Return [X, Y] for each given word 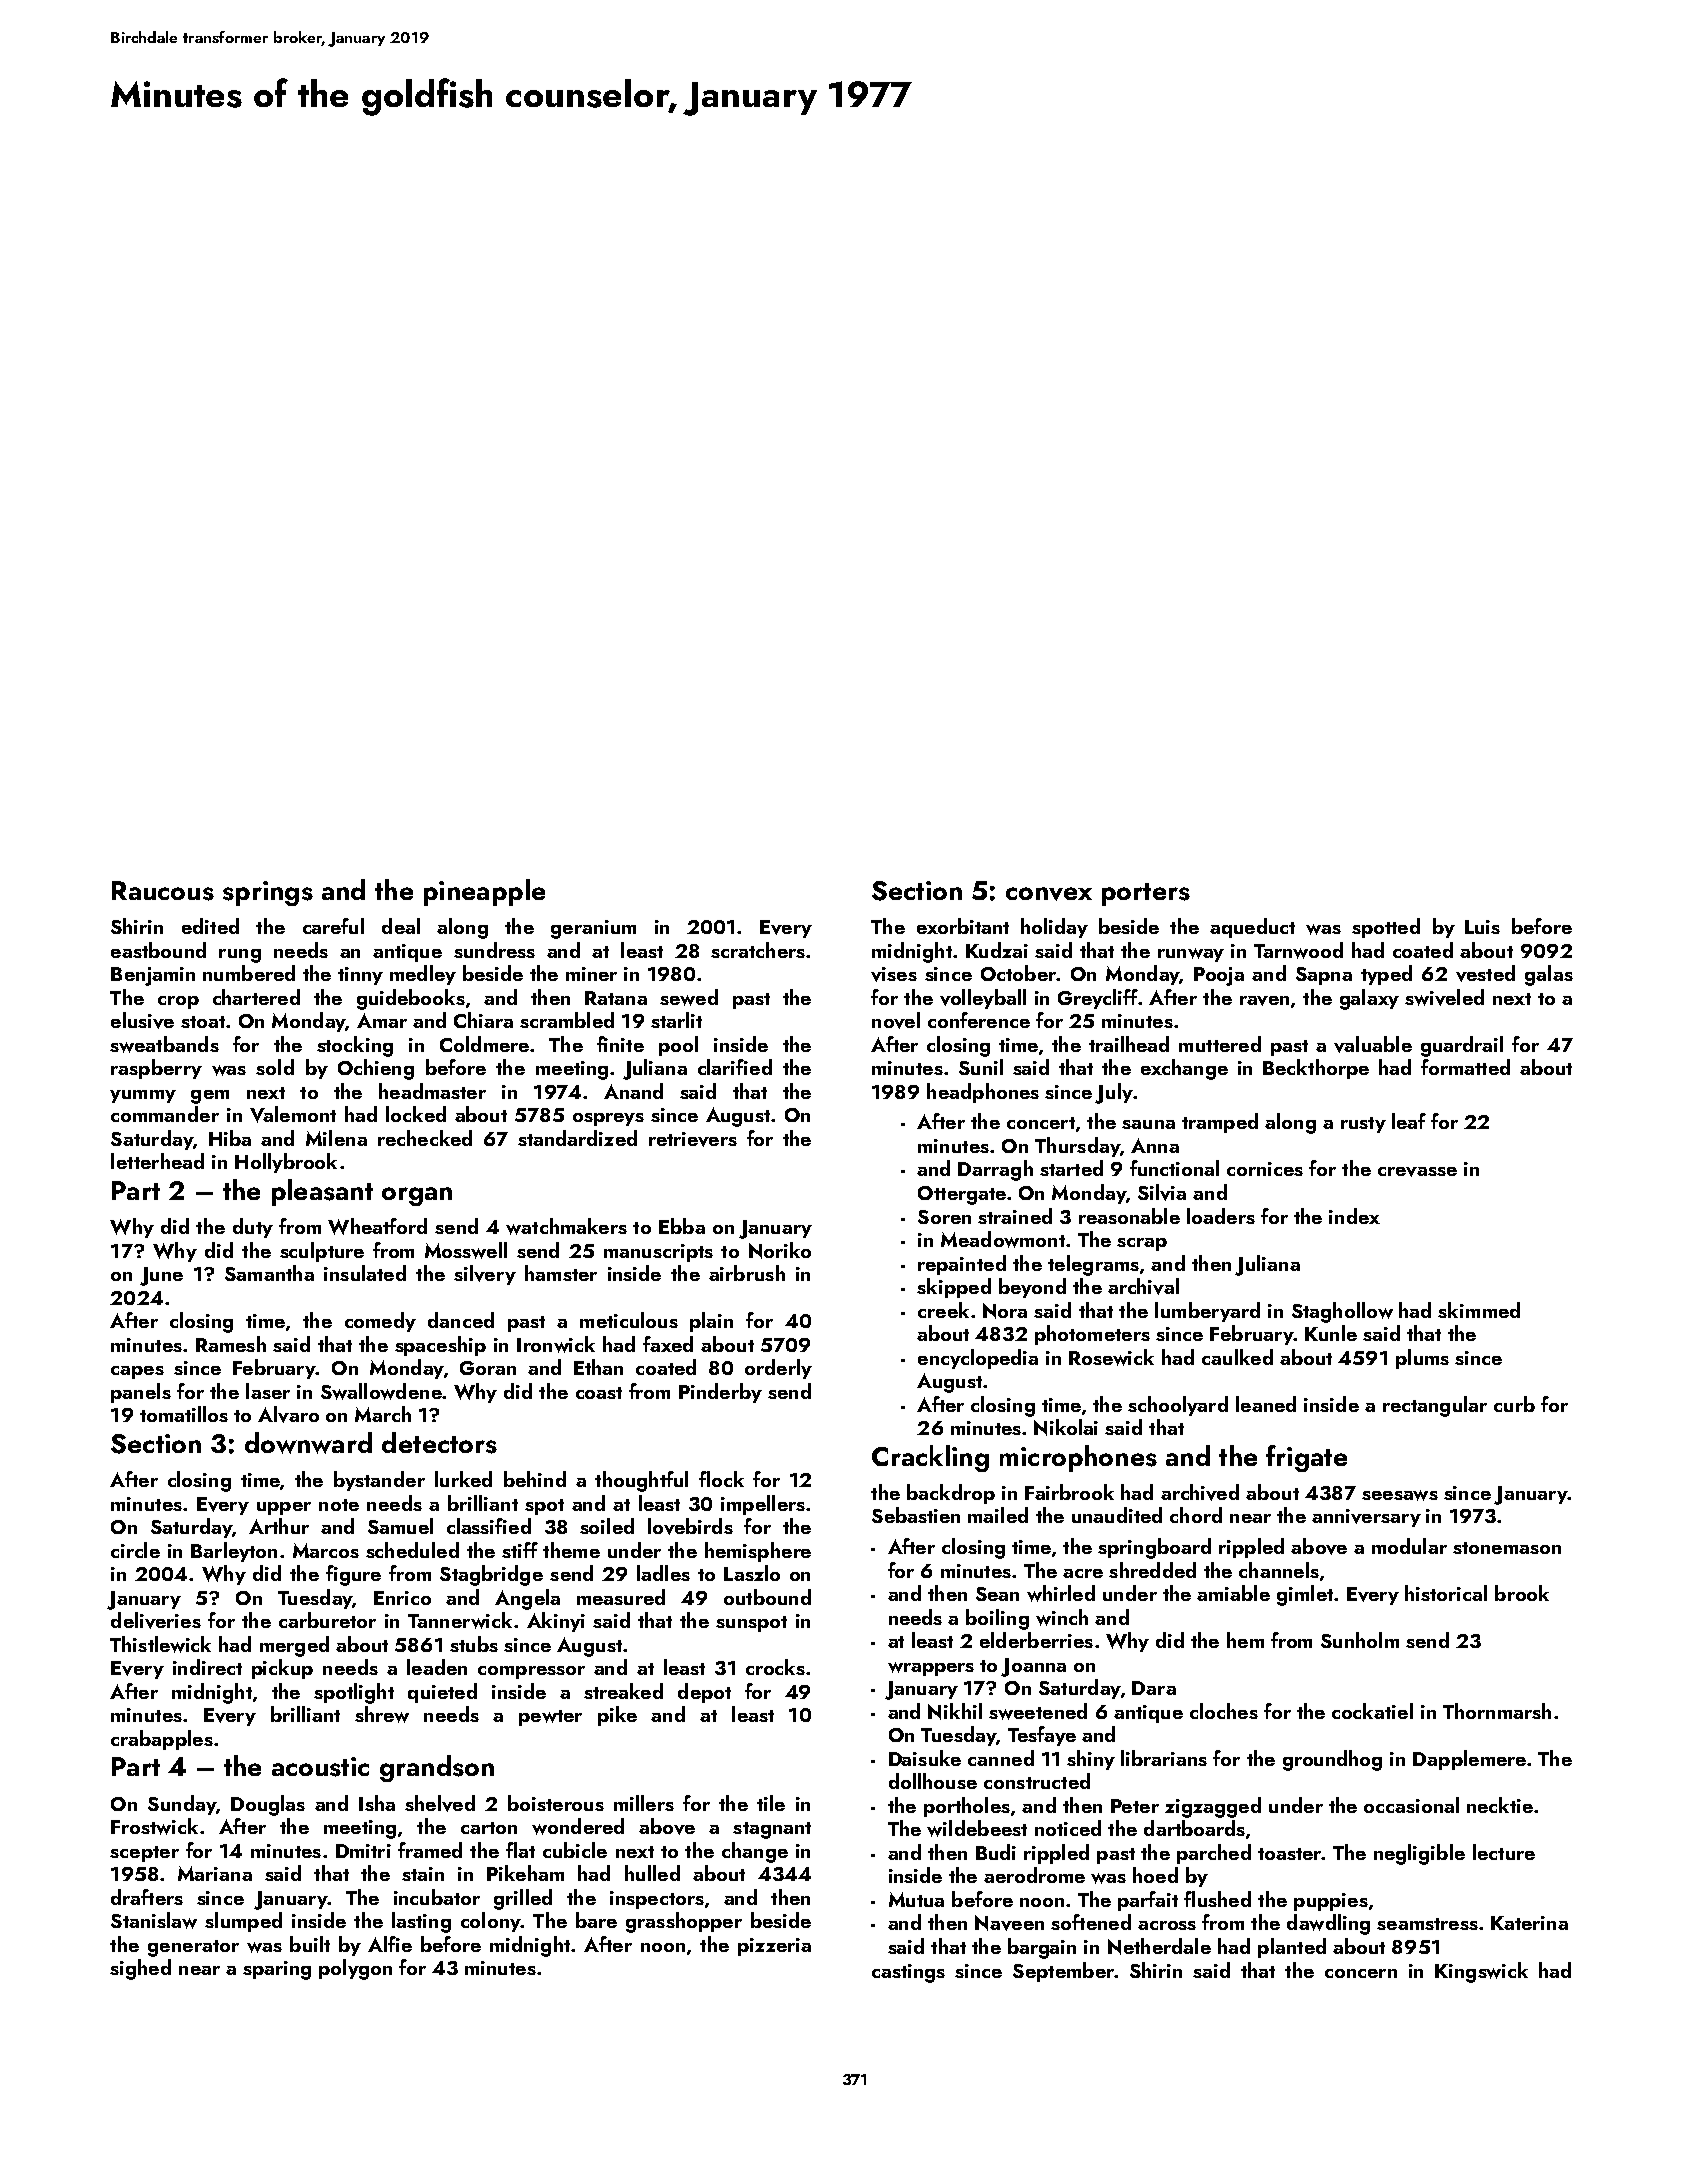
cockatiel [1372, 1711]
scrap [1142, 1244]
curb [1514, 1404]
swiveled [1444, 997]
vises [894, 974]
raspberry [156, 1069]
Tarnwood [1298, 950]
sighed [140, 1969]
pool [678, 1046]
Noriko [780, 1250]
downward [308, 1443]
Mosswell [466, 1250]
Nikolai [1066, 1427]
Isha [377, 1803]
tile [771, 1803]
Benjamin [153, 976]
